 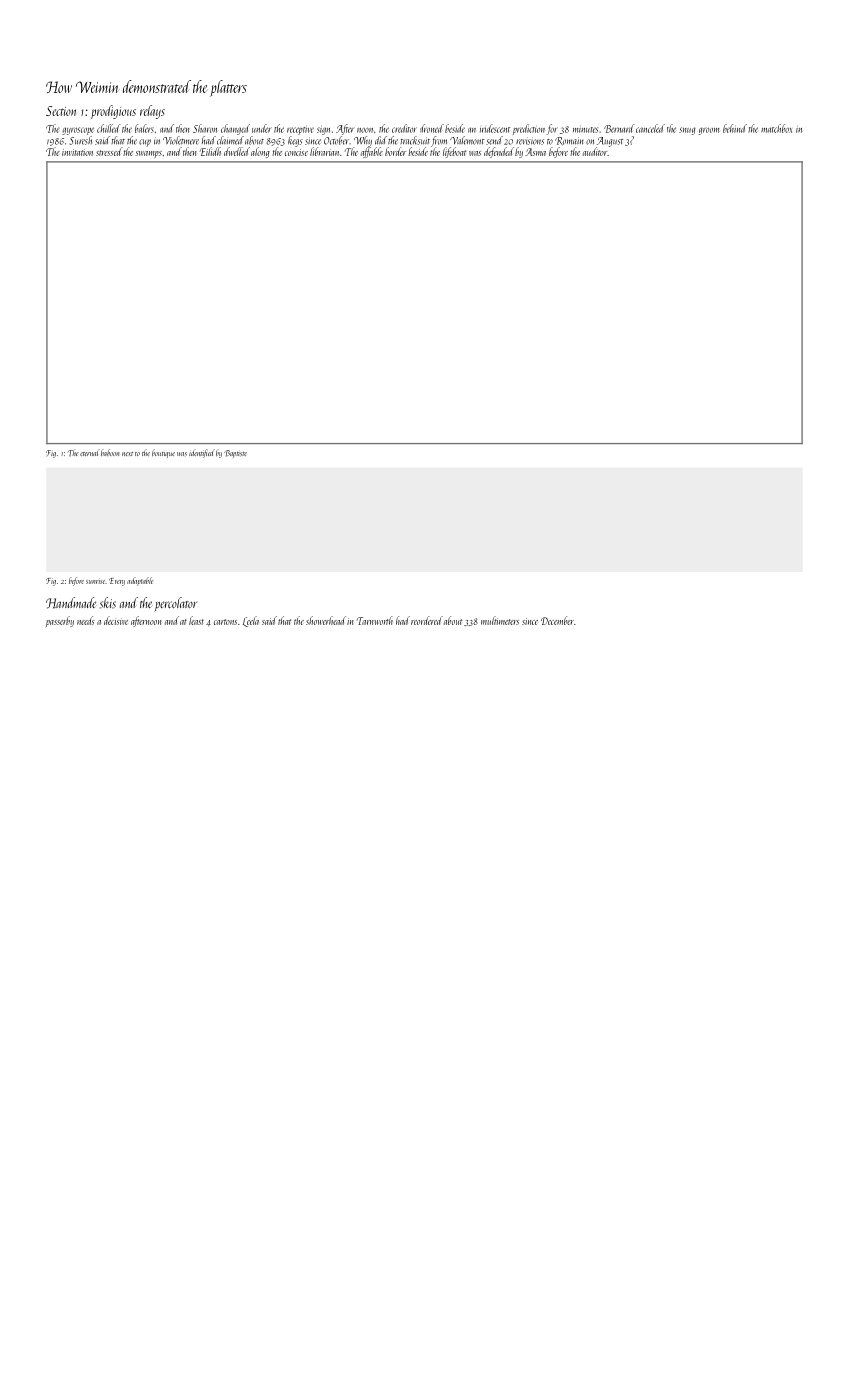 What do you see at coordinates (557, 620) in the image?
I see `December` at bounding box center [557, 620].
